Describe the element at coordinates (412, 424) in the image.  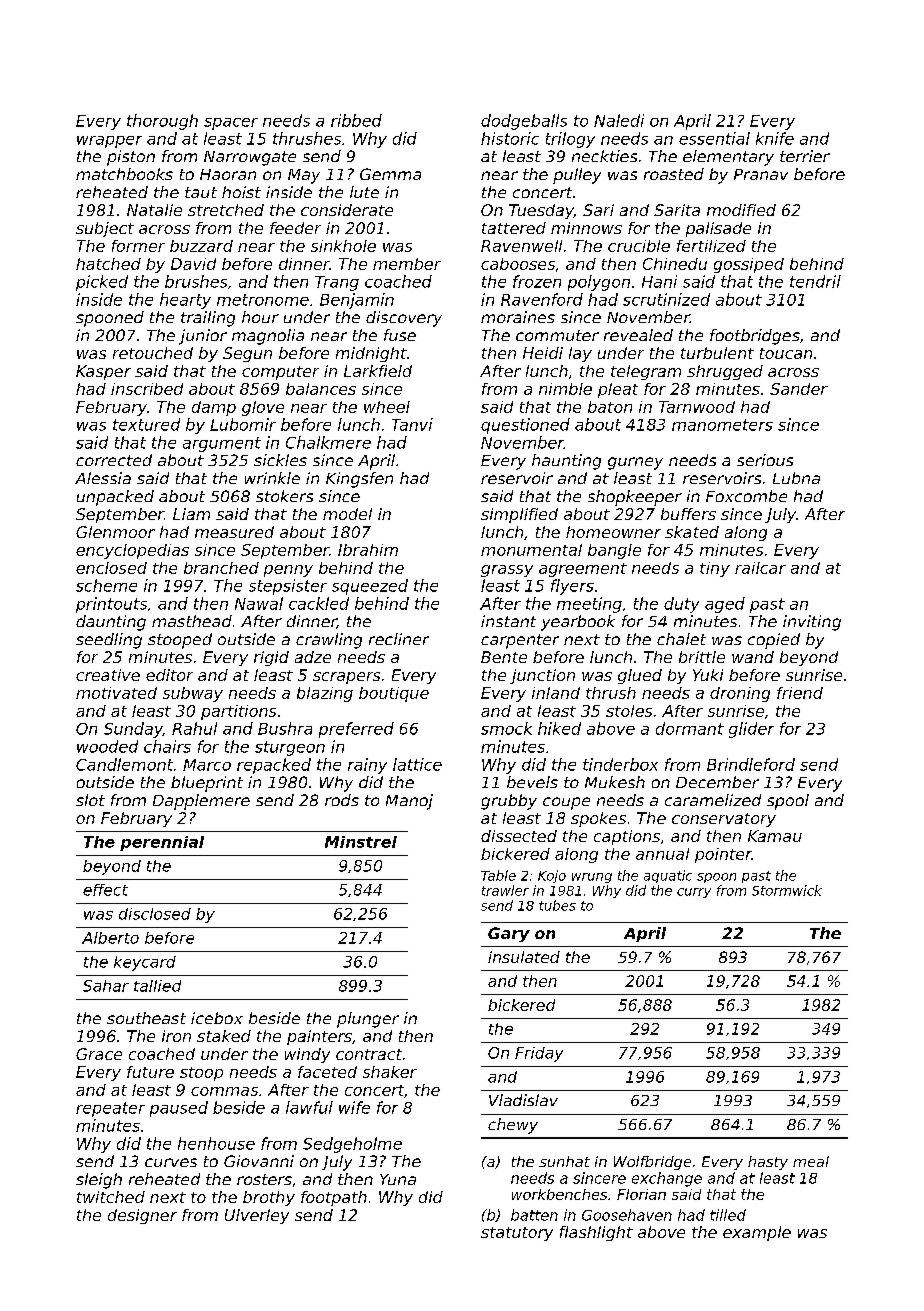
I see `Tanvi` at that location.
